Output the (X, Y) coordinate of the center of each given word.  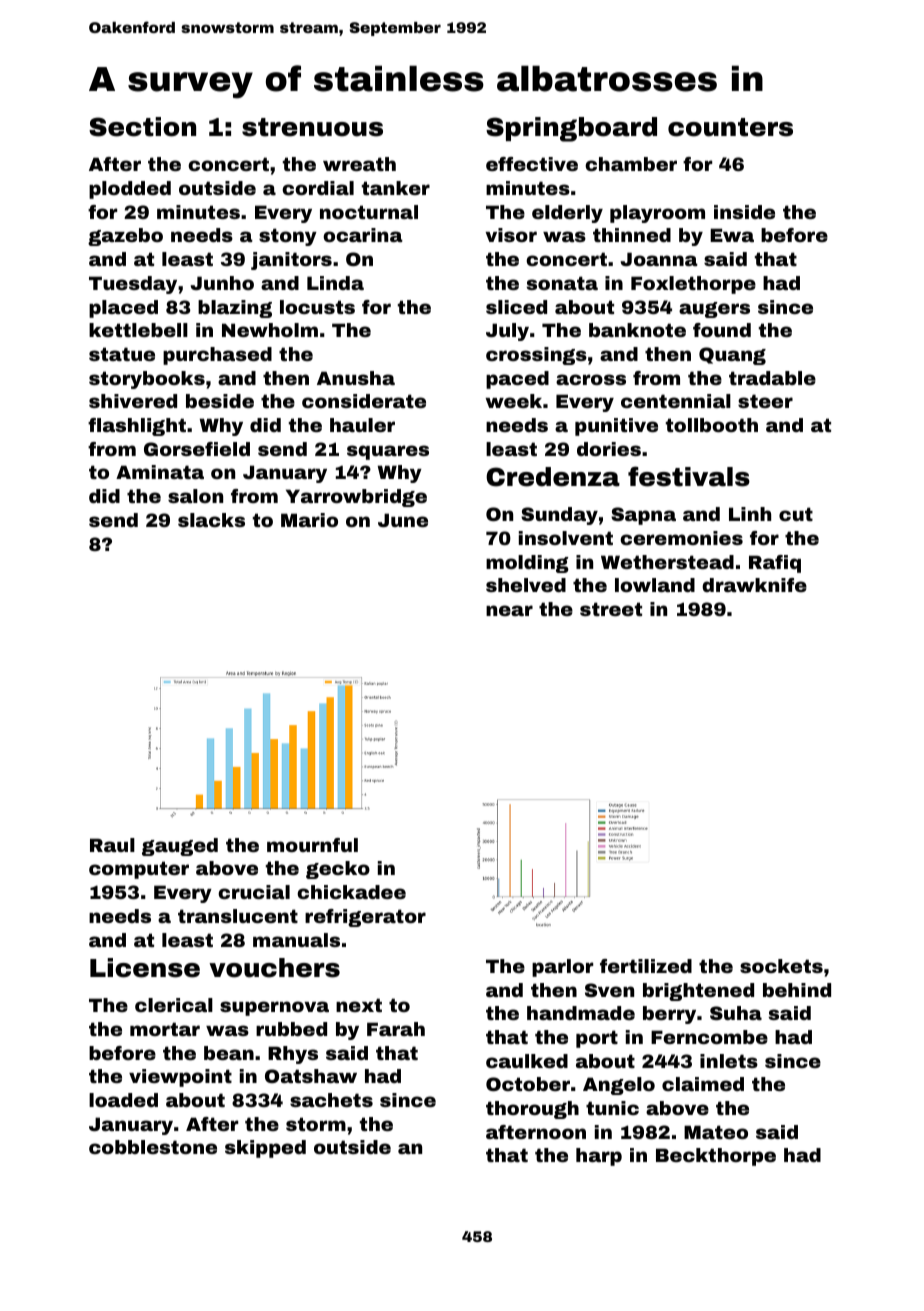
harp (599, 1157)
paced (517, 380)
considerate (364, 401)
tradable (772, 378)
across (591, 379)
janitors (291, 261)
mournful (312, 845)
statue (122, 354)
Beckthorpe (716, 1157)
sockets (781, 966)
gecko (338, 870)
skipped (265, 1149)
